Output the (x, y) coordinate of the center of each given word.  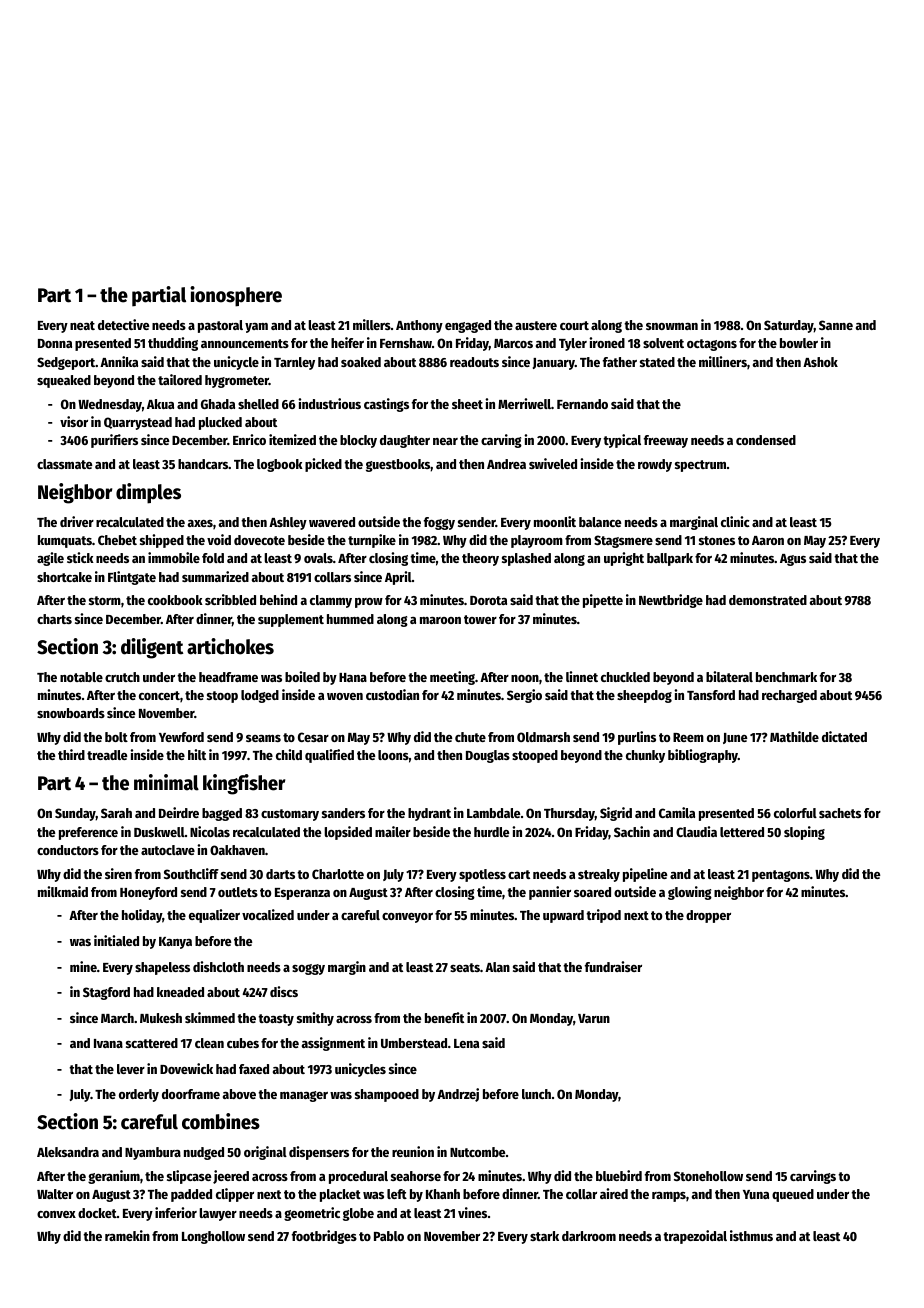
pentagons (781, 876)
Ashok (820, 362)
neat (82, 325)
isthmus (751, 1235)
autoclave (168, 850)
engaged (468, 326)
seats (465, 967)
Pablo (389, 1236)
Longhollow (213, 1237)
